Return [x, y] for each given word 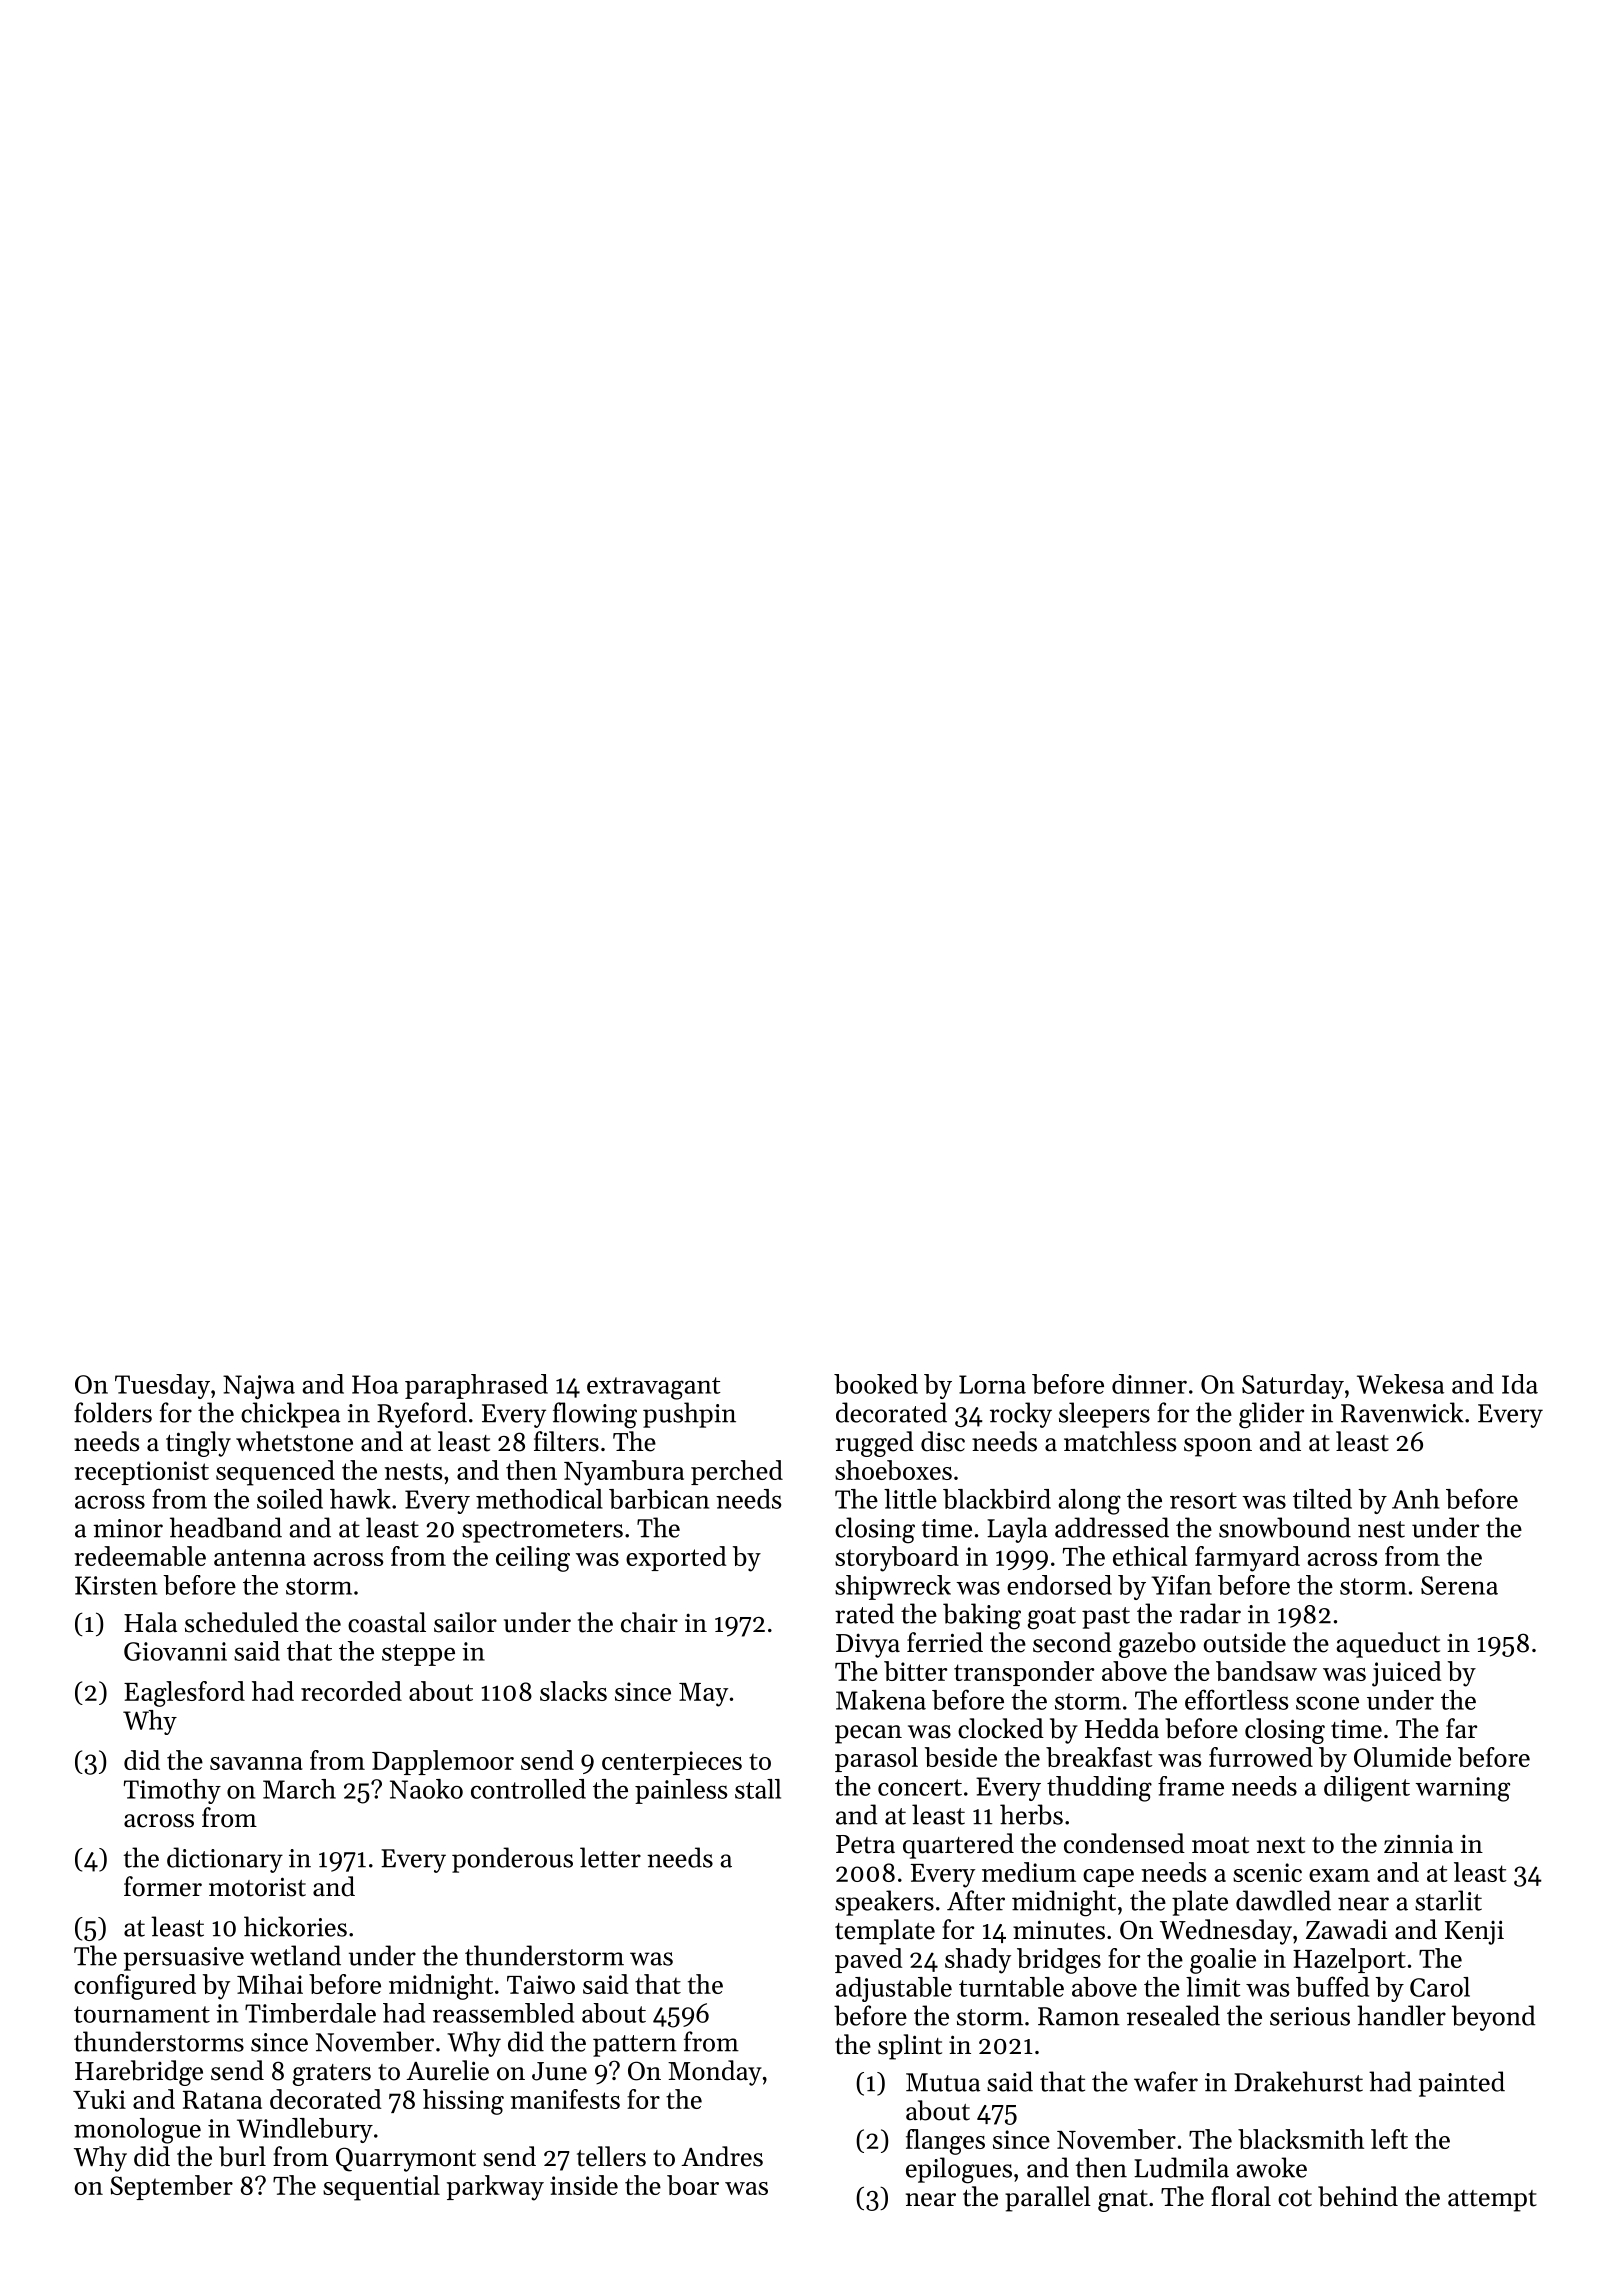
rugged [875, 1444]
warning [1462, 1789]
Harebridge [139, 2073]
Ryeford [422, 1415]
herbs [1031, 1814]
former [163, 1886]
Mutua [943, 2082]
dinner [1149, 1384]
